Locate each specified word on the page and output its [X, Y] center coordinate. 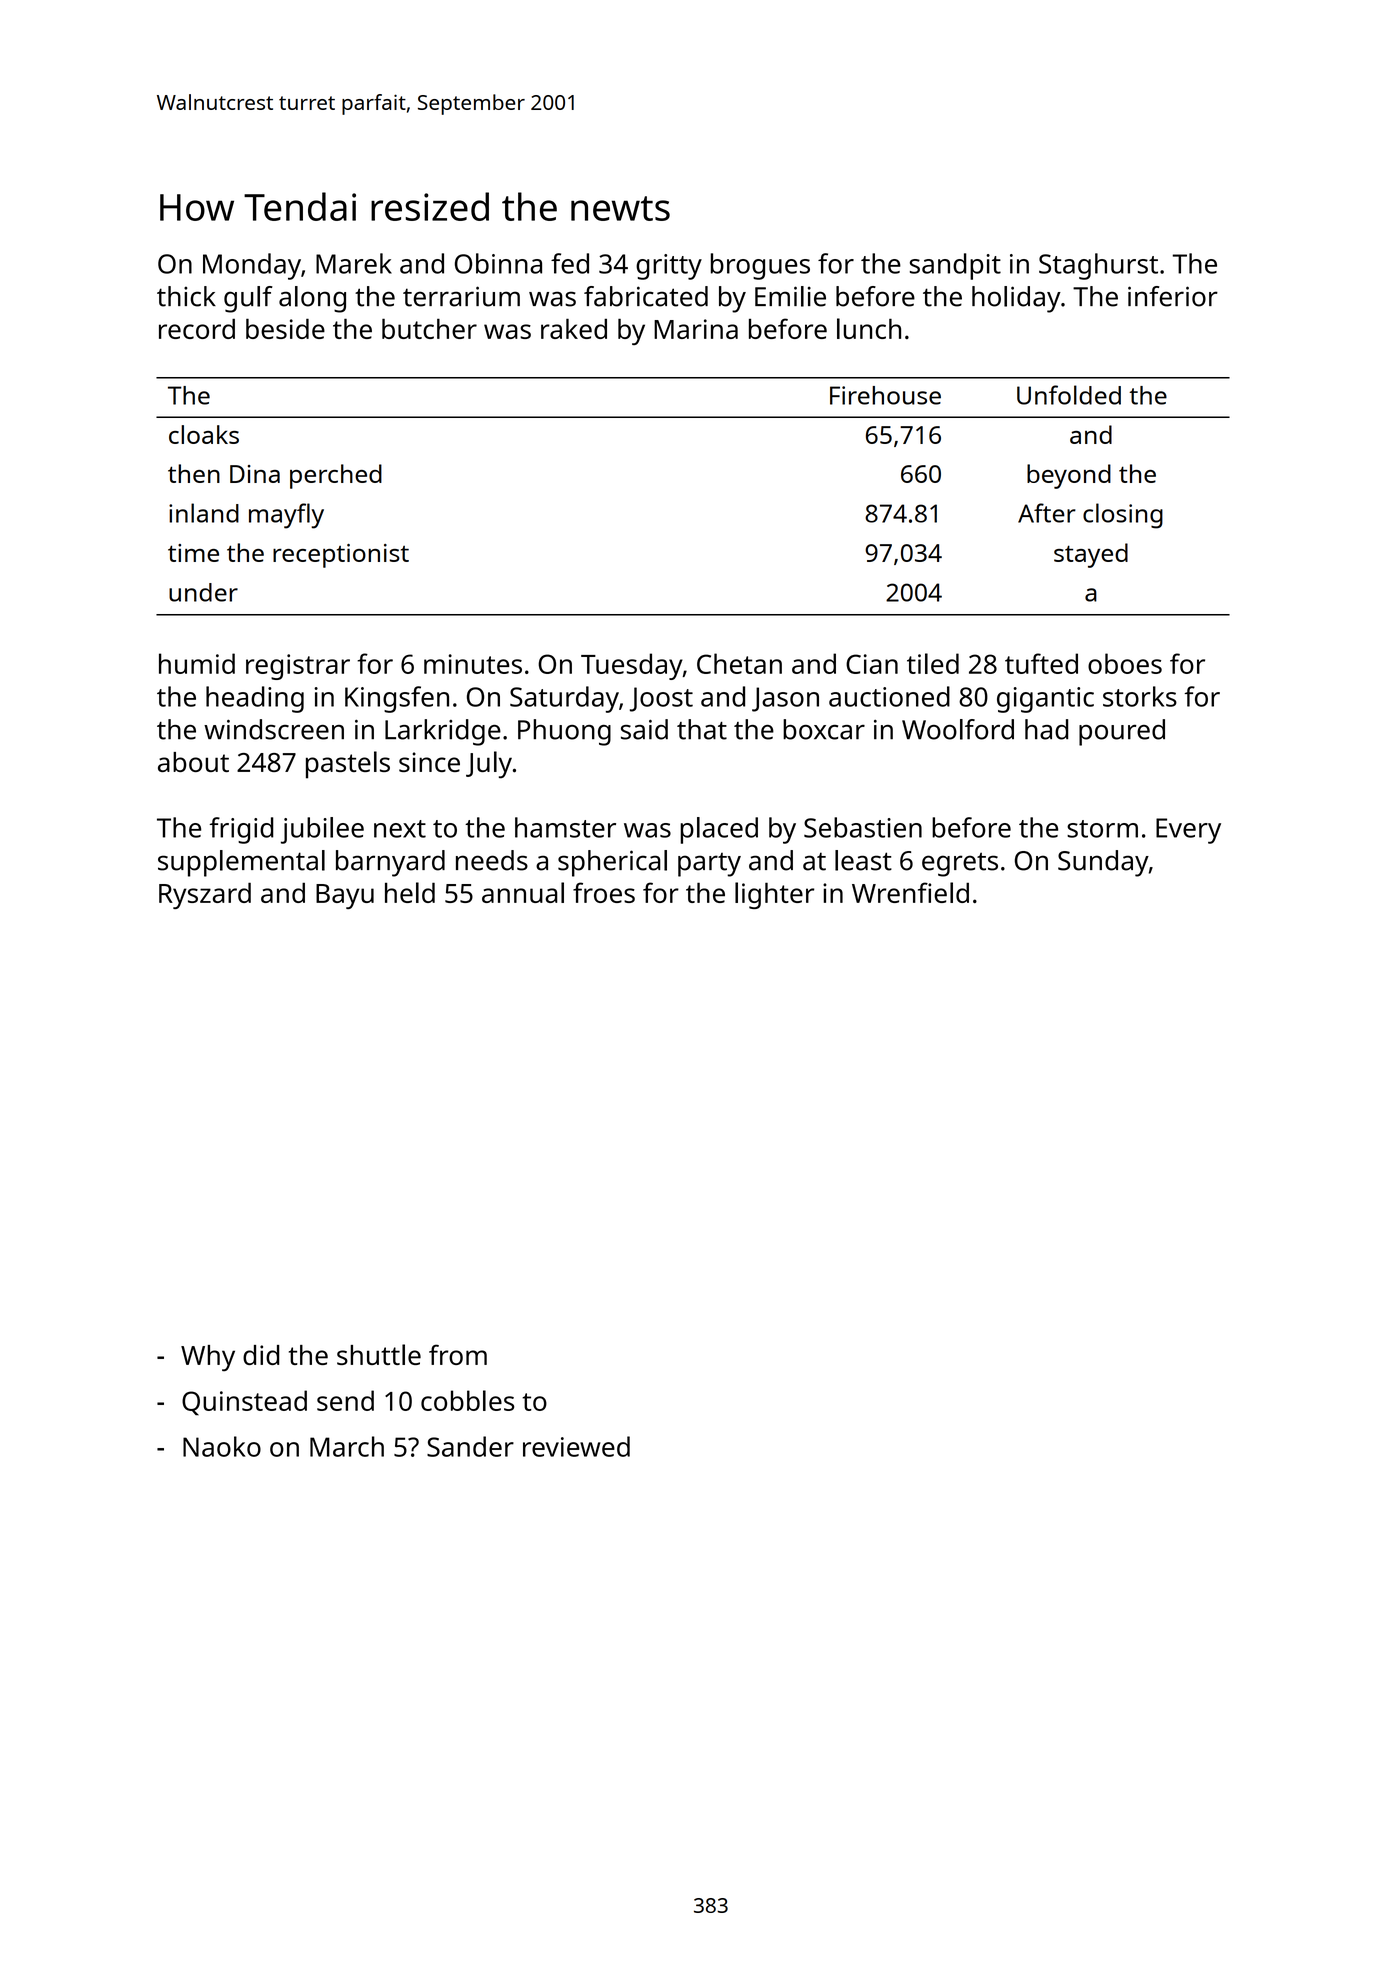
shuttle [379, 1354]
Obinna [498, 263]
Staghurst [1098, 266]
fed [570, 263]
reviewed [576, 1446]
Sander [470, 1446]
